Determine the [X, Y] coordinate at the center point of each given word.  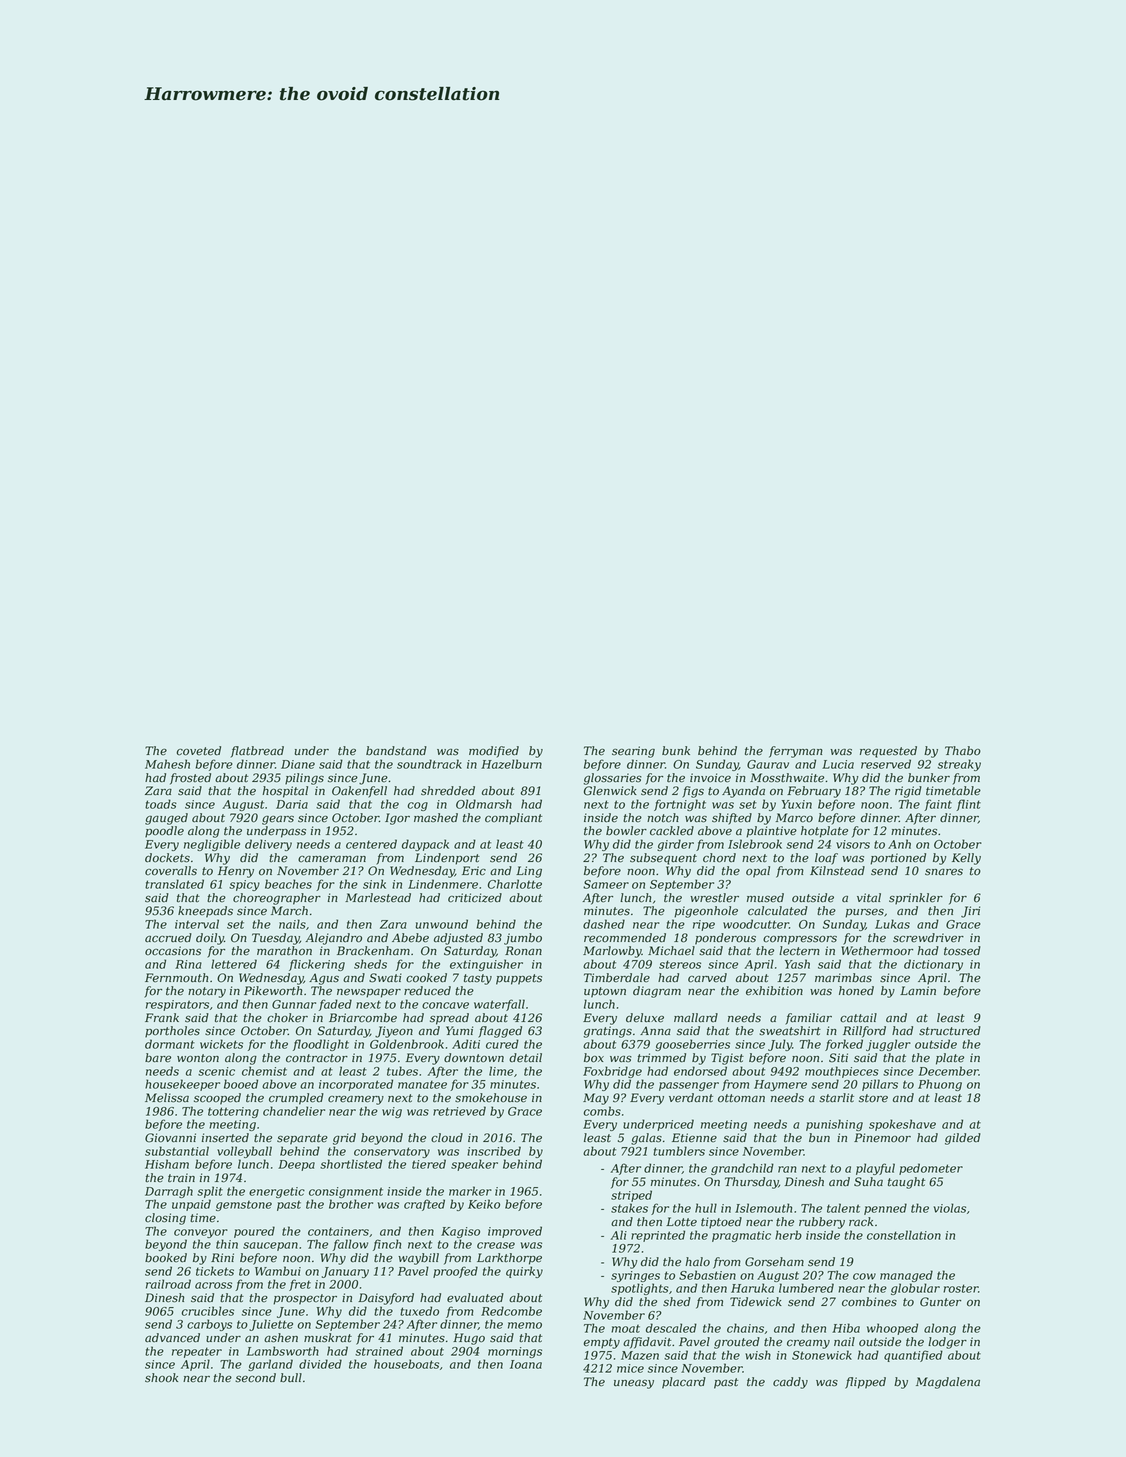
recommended [625, 938]
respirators [177, 1005]
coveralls [171, 871]
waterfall [499, 1005]
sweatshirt [790, 1031]
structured [950, 1031]
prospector [305, 1299]
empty [602, 1343]
